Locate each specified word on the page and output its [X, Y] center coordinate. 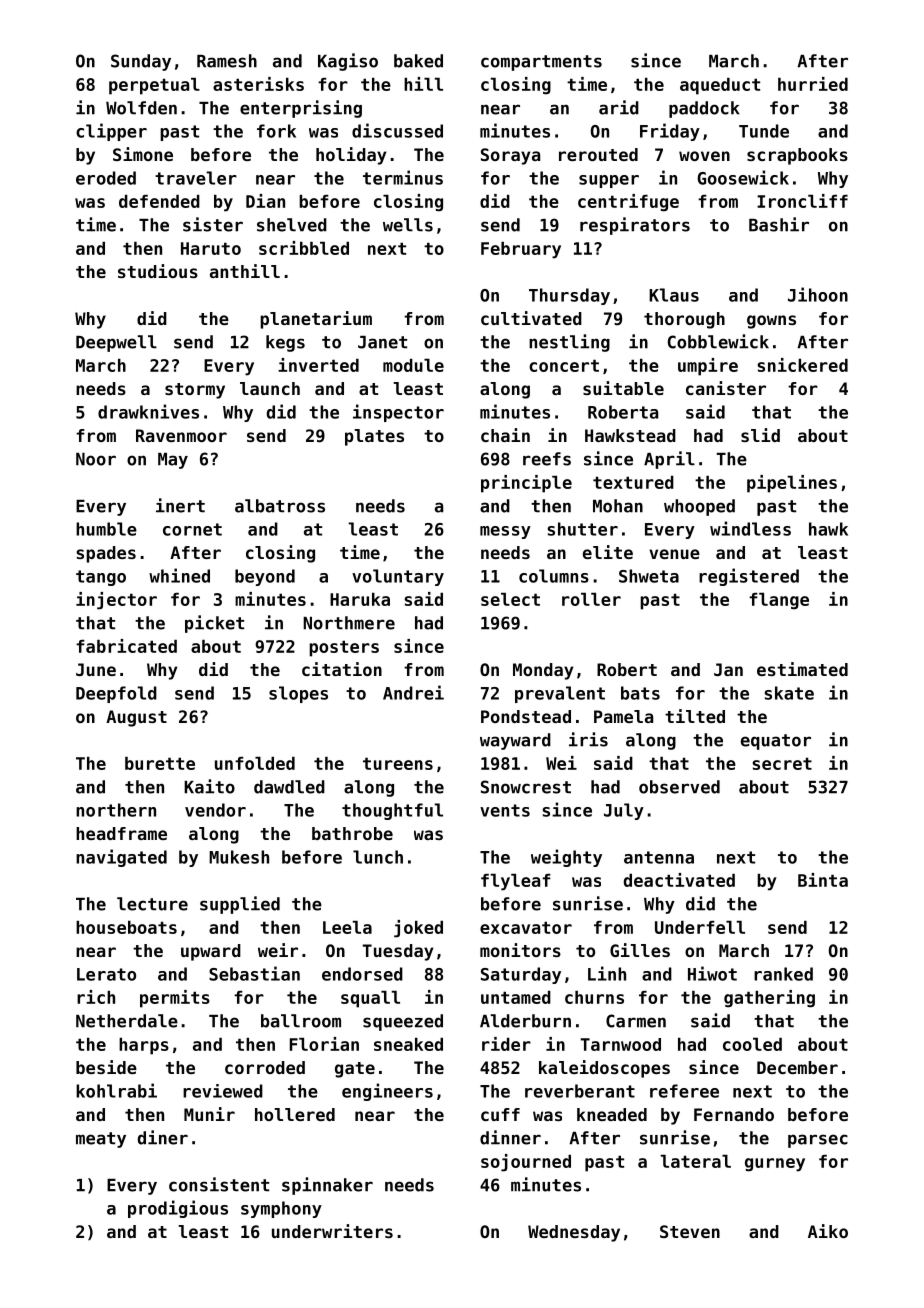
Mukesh [239, 857]
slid [760, 435]
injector [116, 601]
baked [418, 61]
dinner [510, 1137]
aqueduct [720, 86]
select [510, 599]
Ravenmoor [181, 435]
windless [750, 528]
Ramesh [227, 61]
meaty [101, 1140]
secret [782, 763]
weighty [566, 858]
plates [374, 437]
